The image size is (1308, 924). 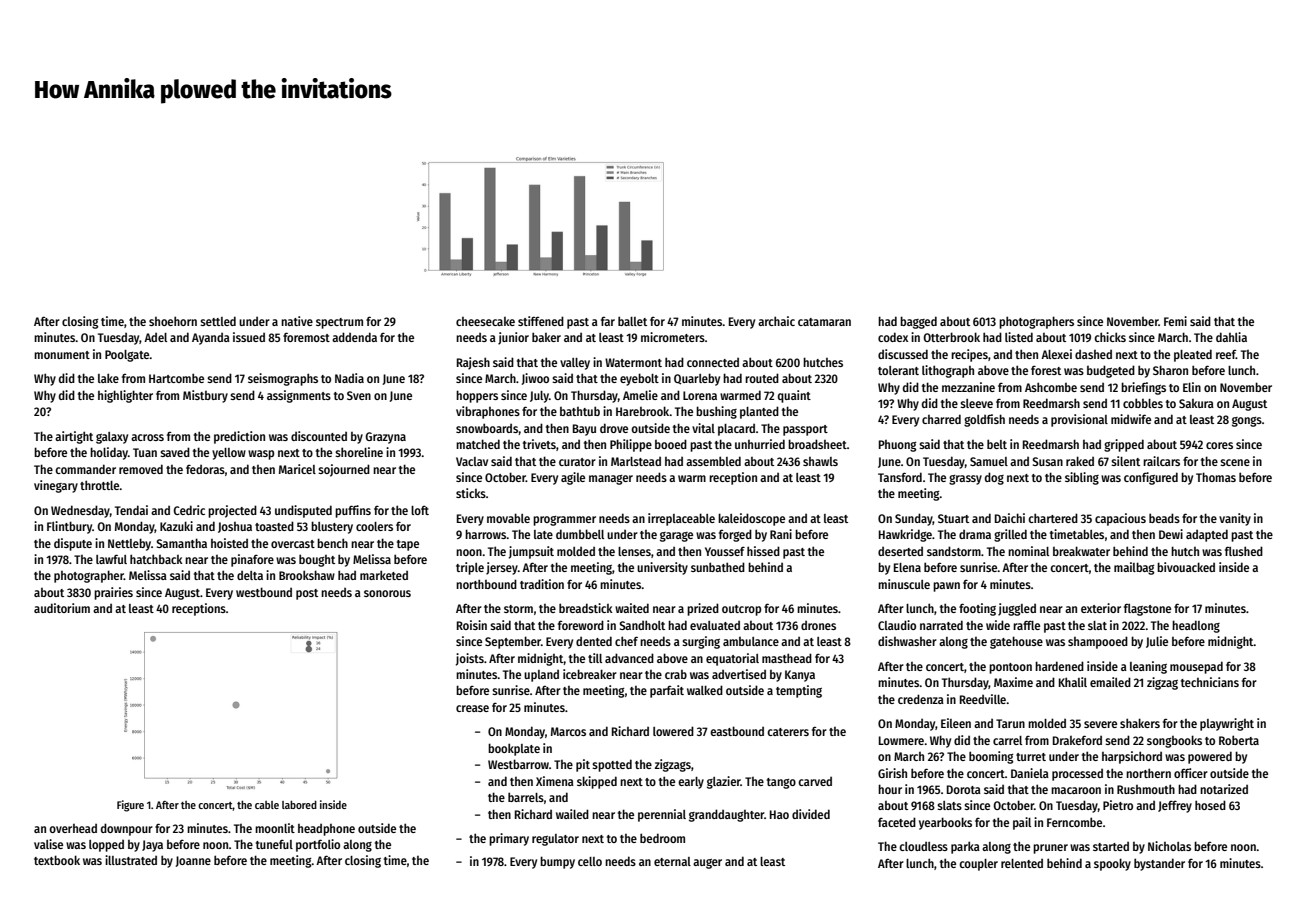 I want to click on hatchback, so click(x=156, y=559).
